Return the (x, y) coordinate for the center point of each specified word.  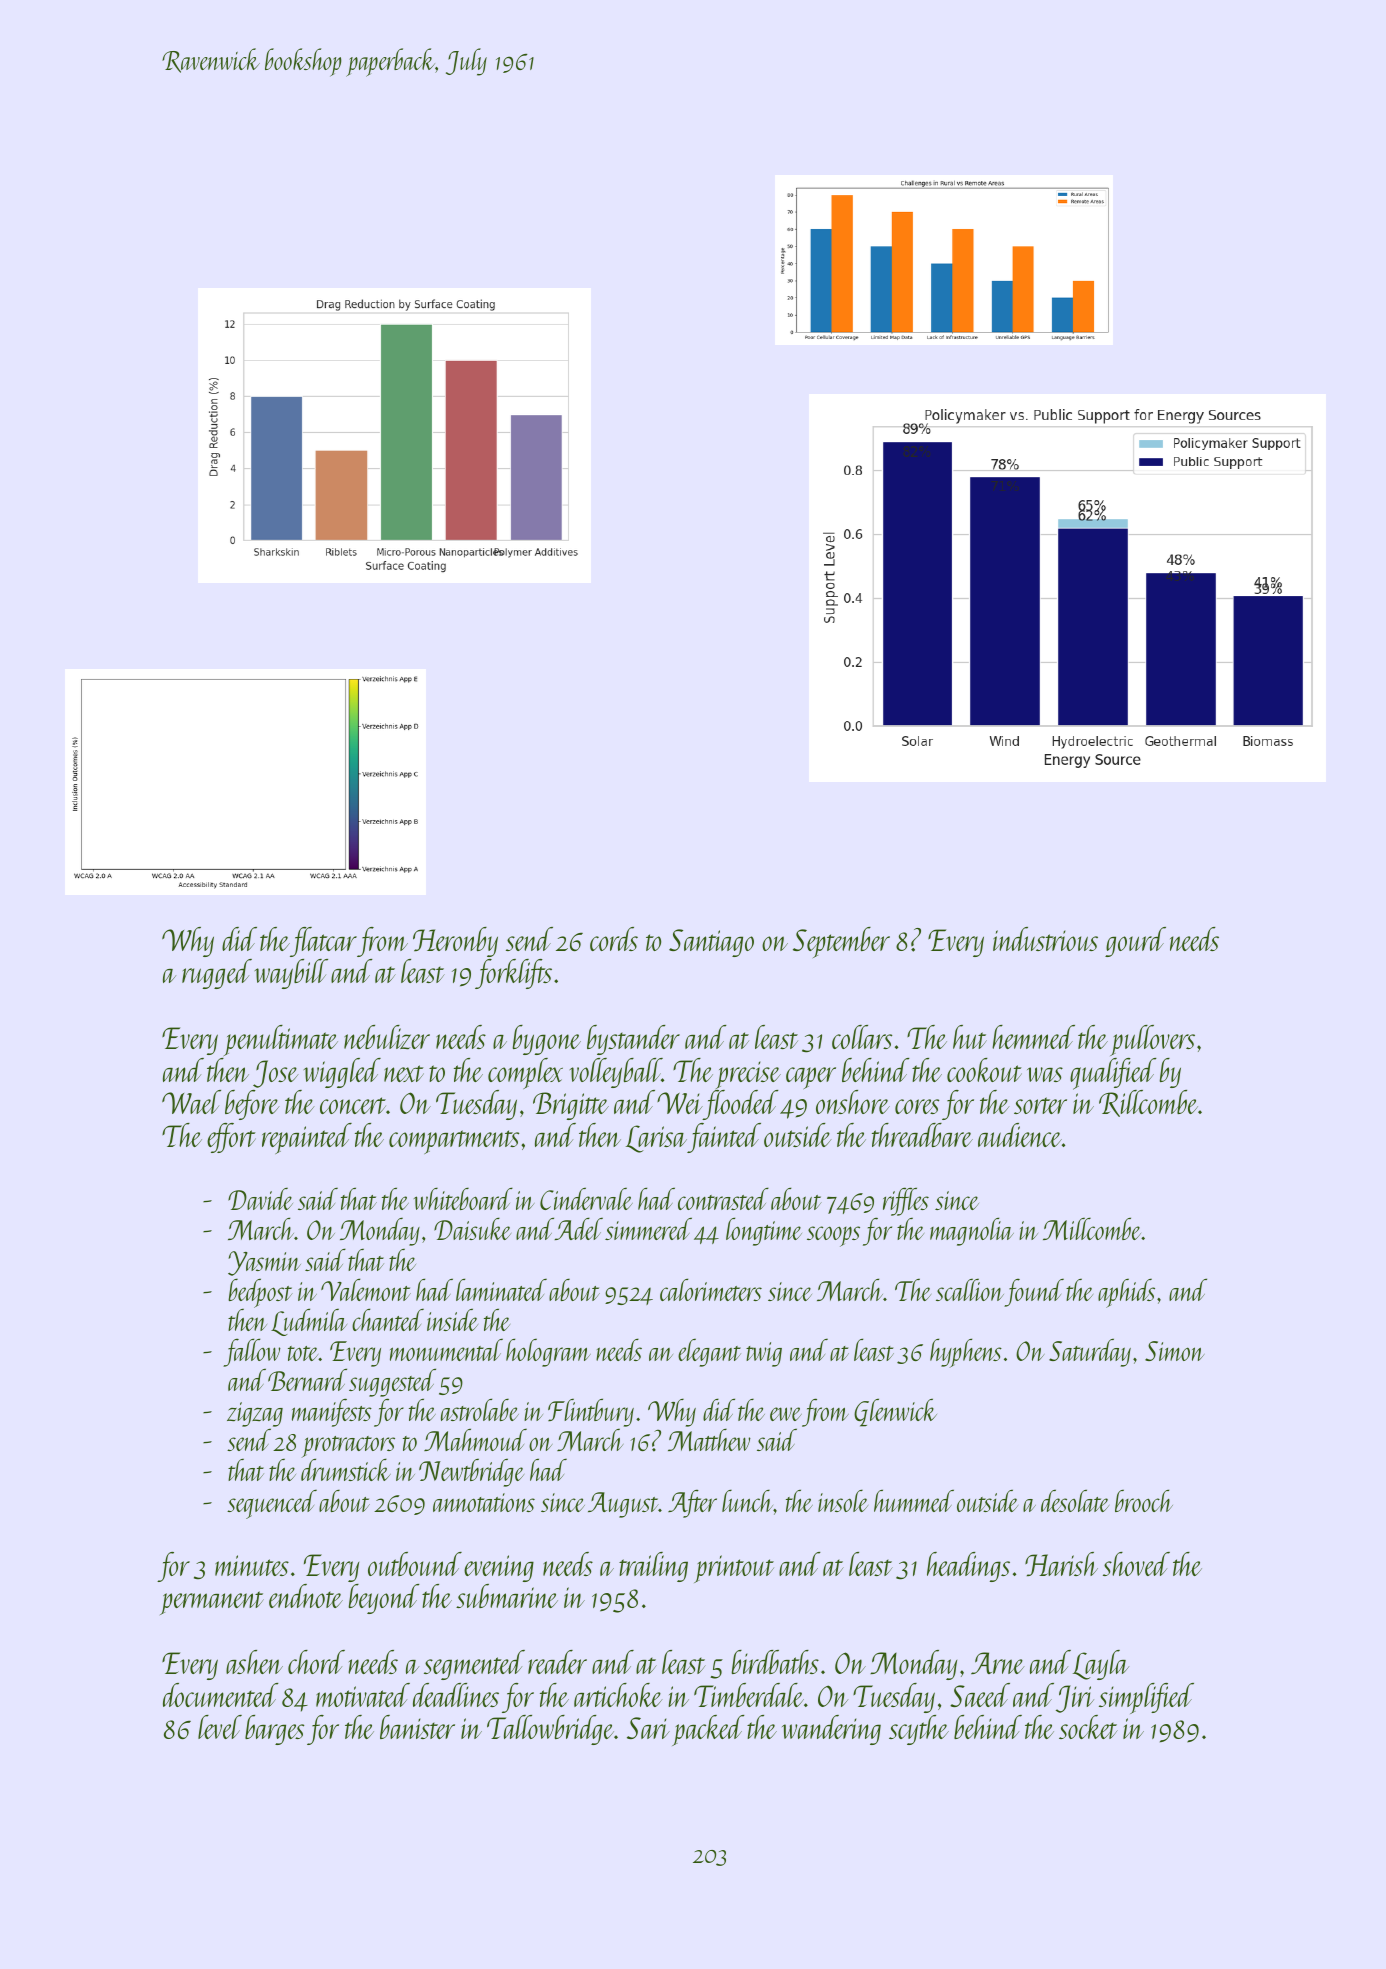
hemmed (1033, 1037)
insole (843, 1500)
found (1034, 1292)
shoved (1136, 1564)
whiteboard (463, 1198)
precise (748, 1075)
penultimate (281, 1040)
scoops (833, 1236)
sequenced (272, 1504)
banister (417, 1727)
